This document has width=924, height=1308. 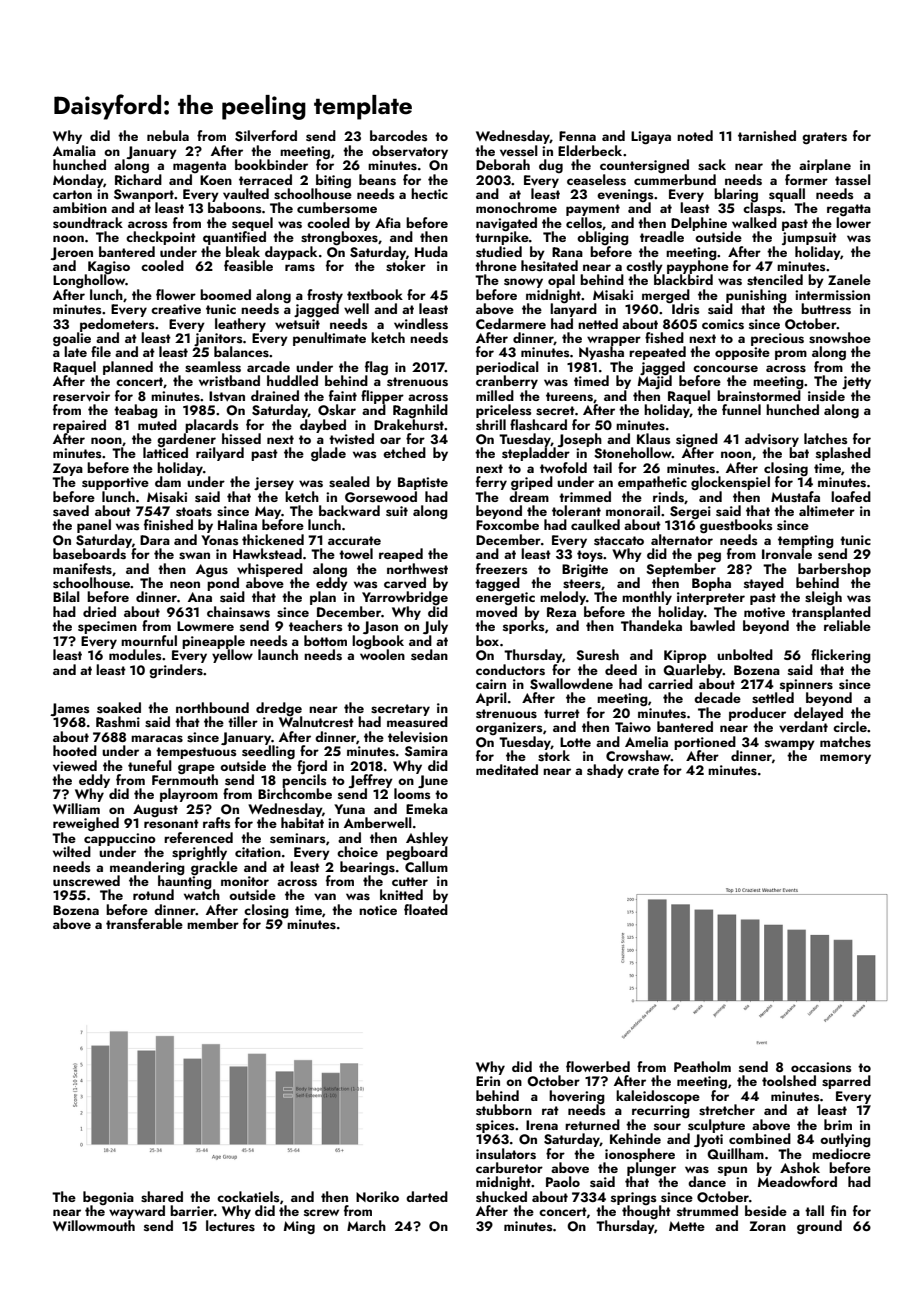 I want to click on bookbinder, so click(x=271, y=164).
